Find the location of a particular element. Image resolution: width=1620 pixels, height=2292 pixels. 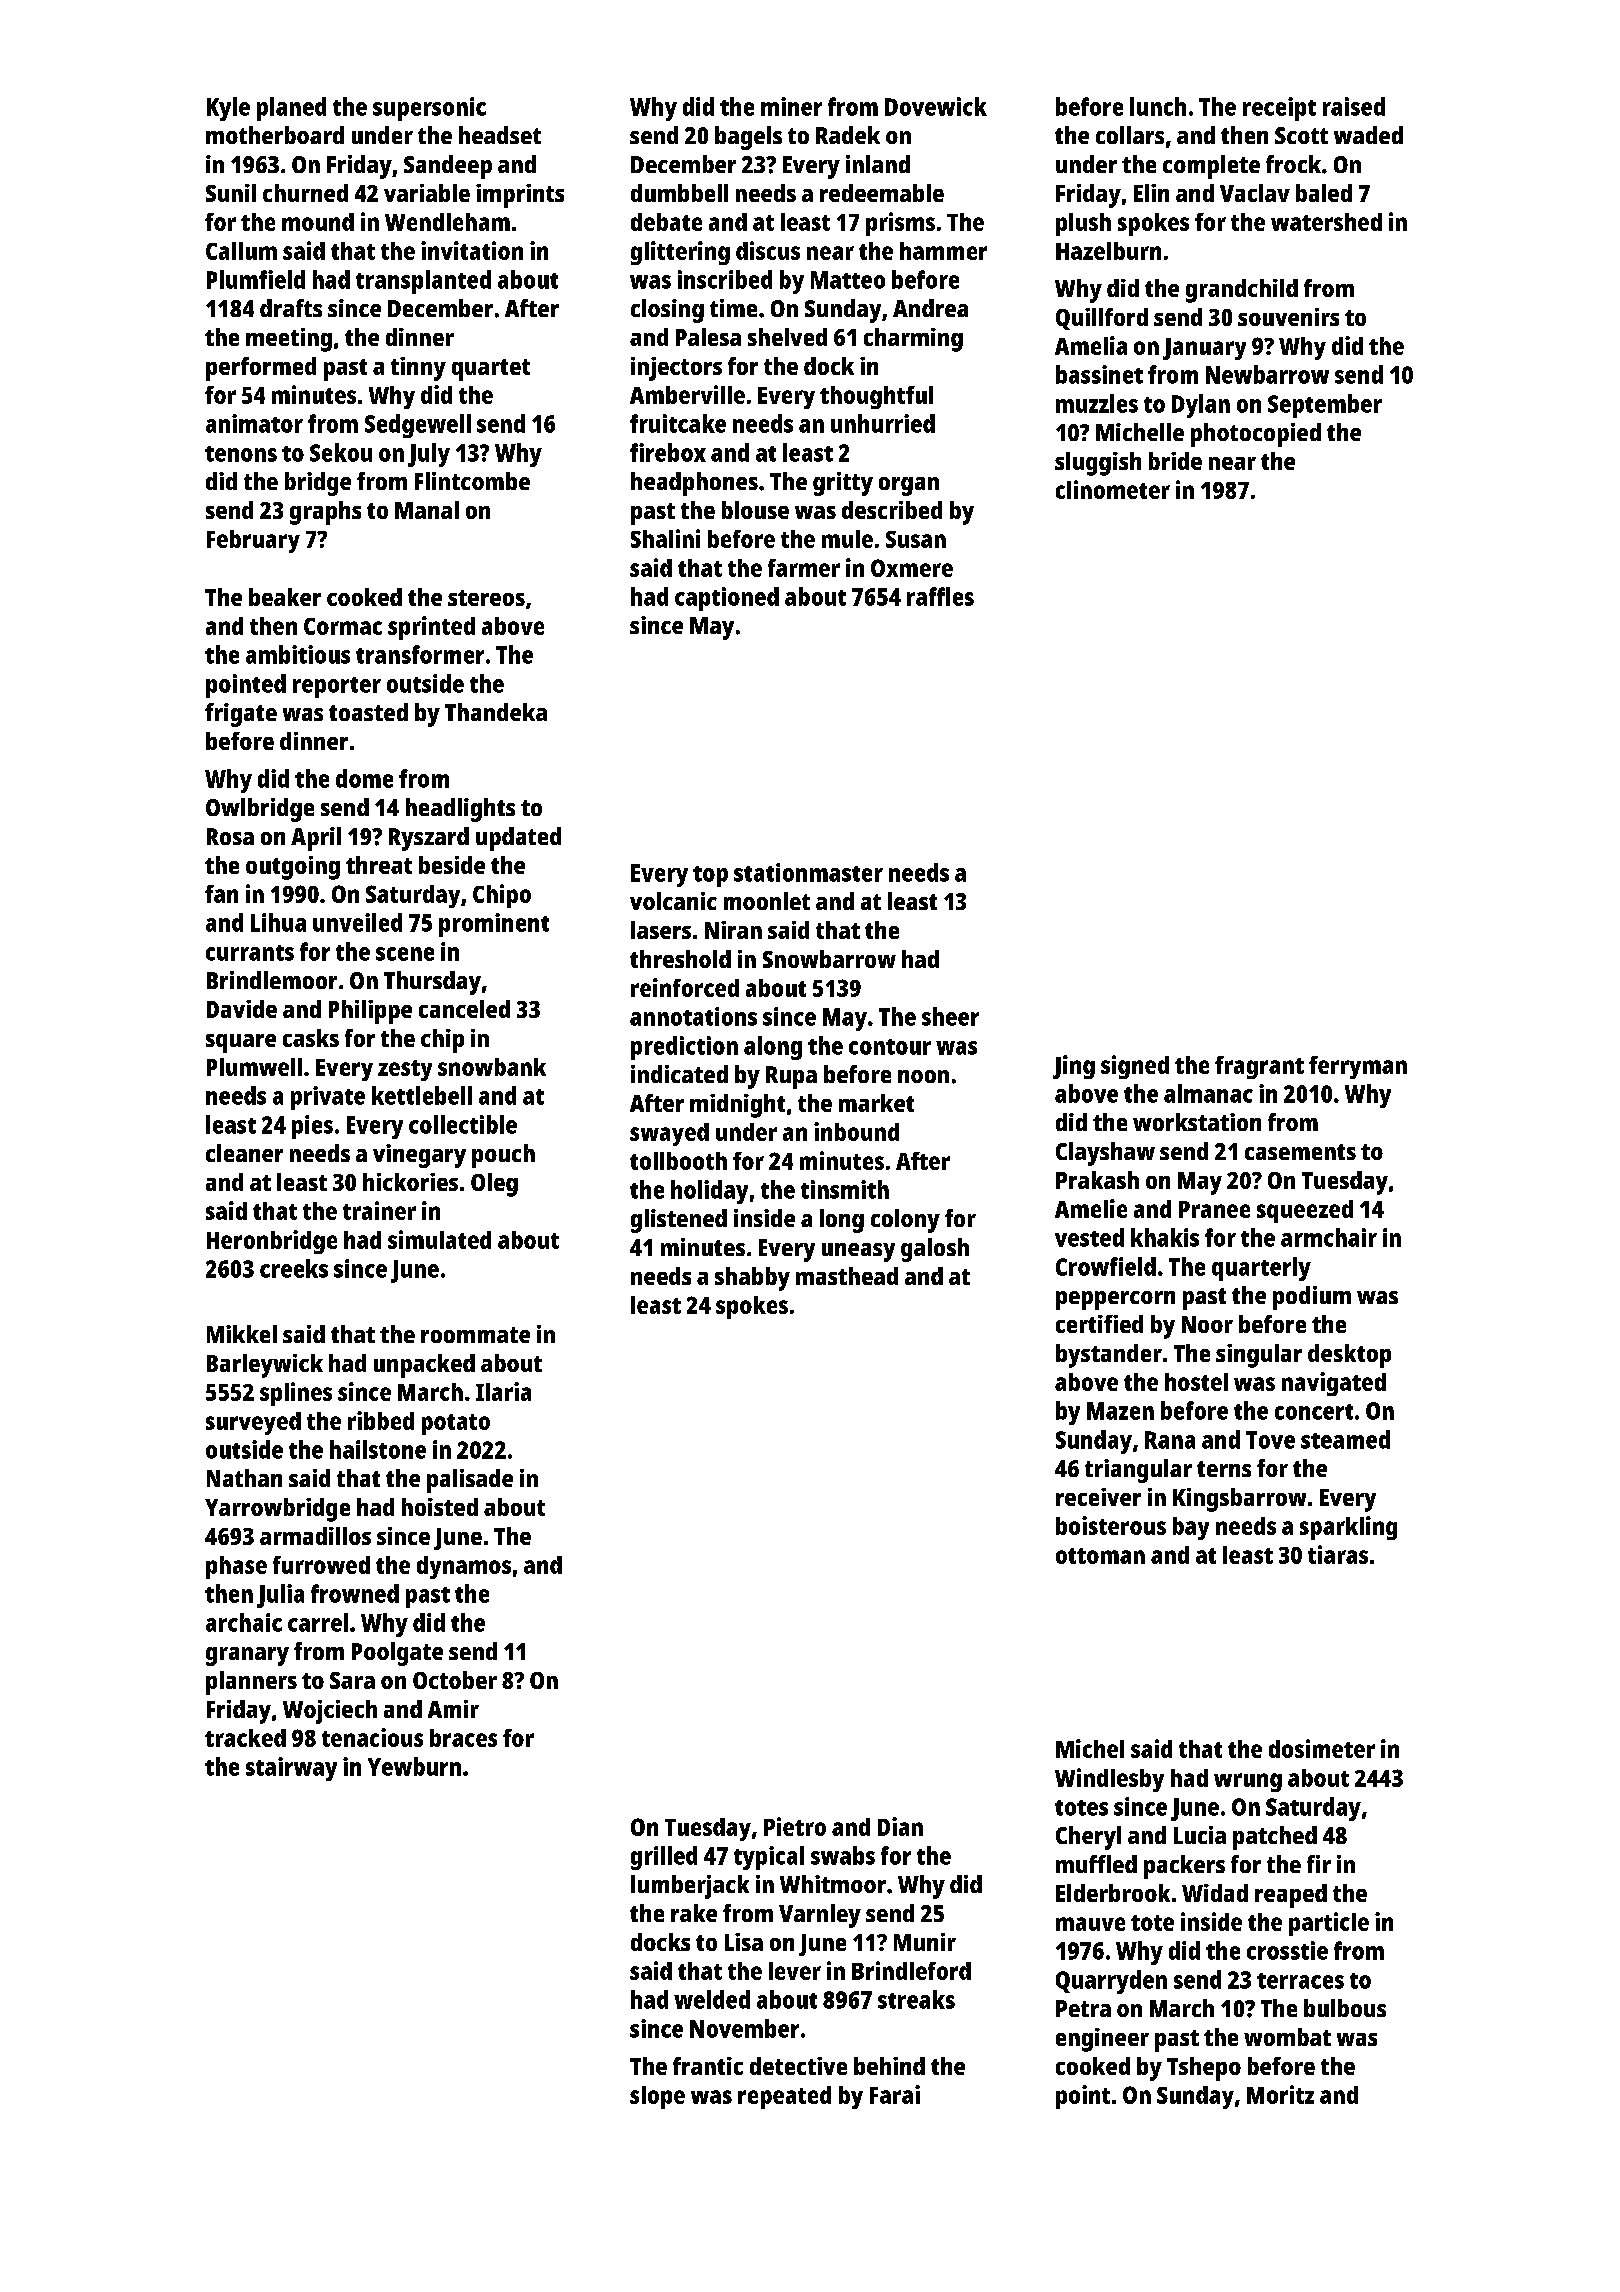

galosh is located at coordinates (935, 1250).
